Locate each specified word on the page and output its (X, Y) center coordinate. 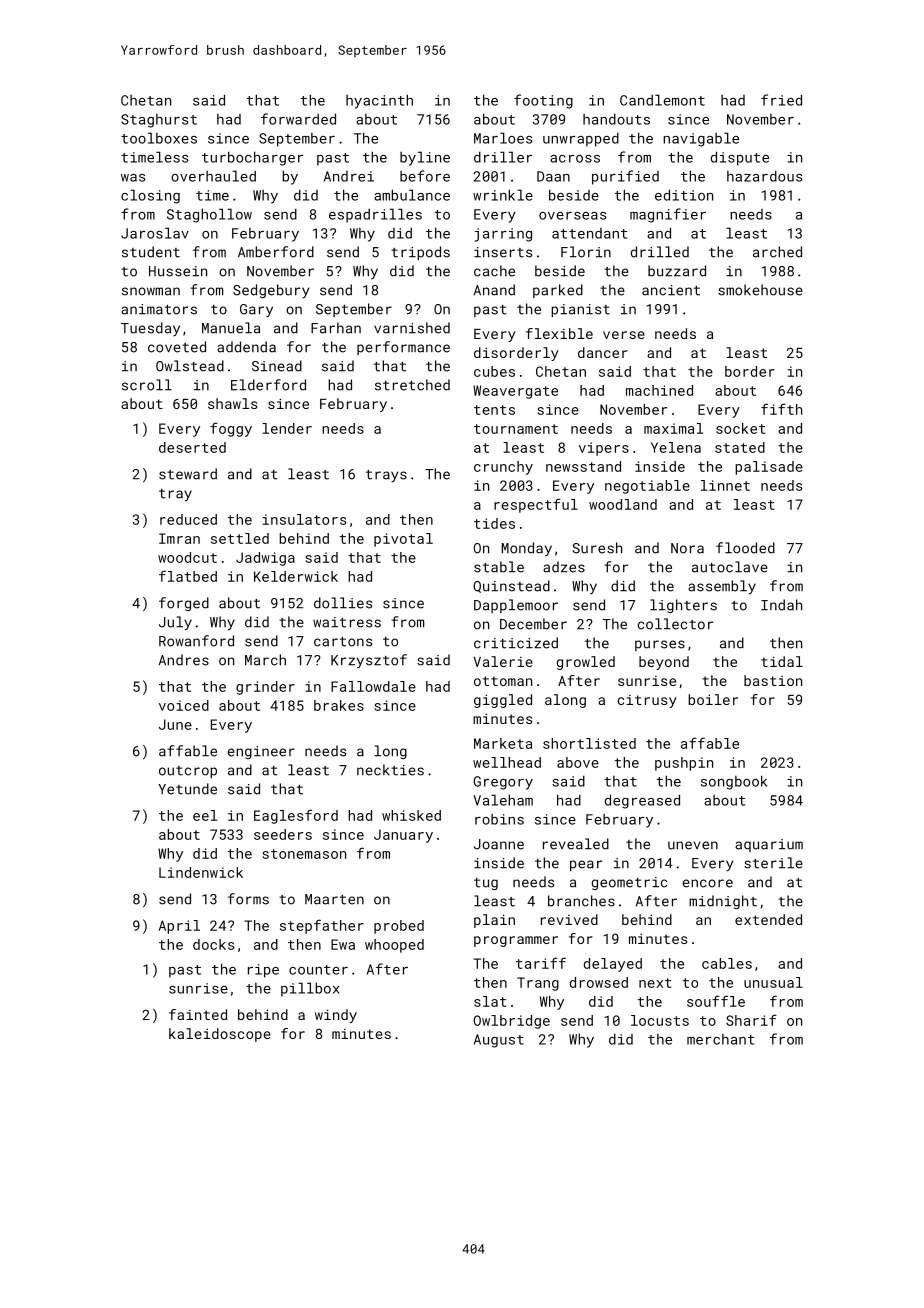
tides (494, 523)
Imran (179, 538)
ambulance (412, 195)
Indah (781, 605)
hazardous (764, 176)
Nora (687, 548)
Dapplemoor (516, 606)
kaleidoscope (220, 1035)
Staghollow (209, 215)
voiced (184, 705)
